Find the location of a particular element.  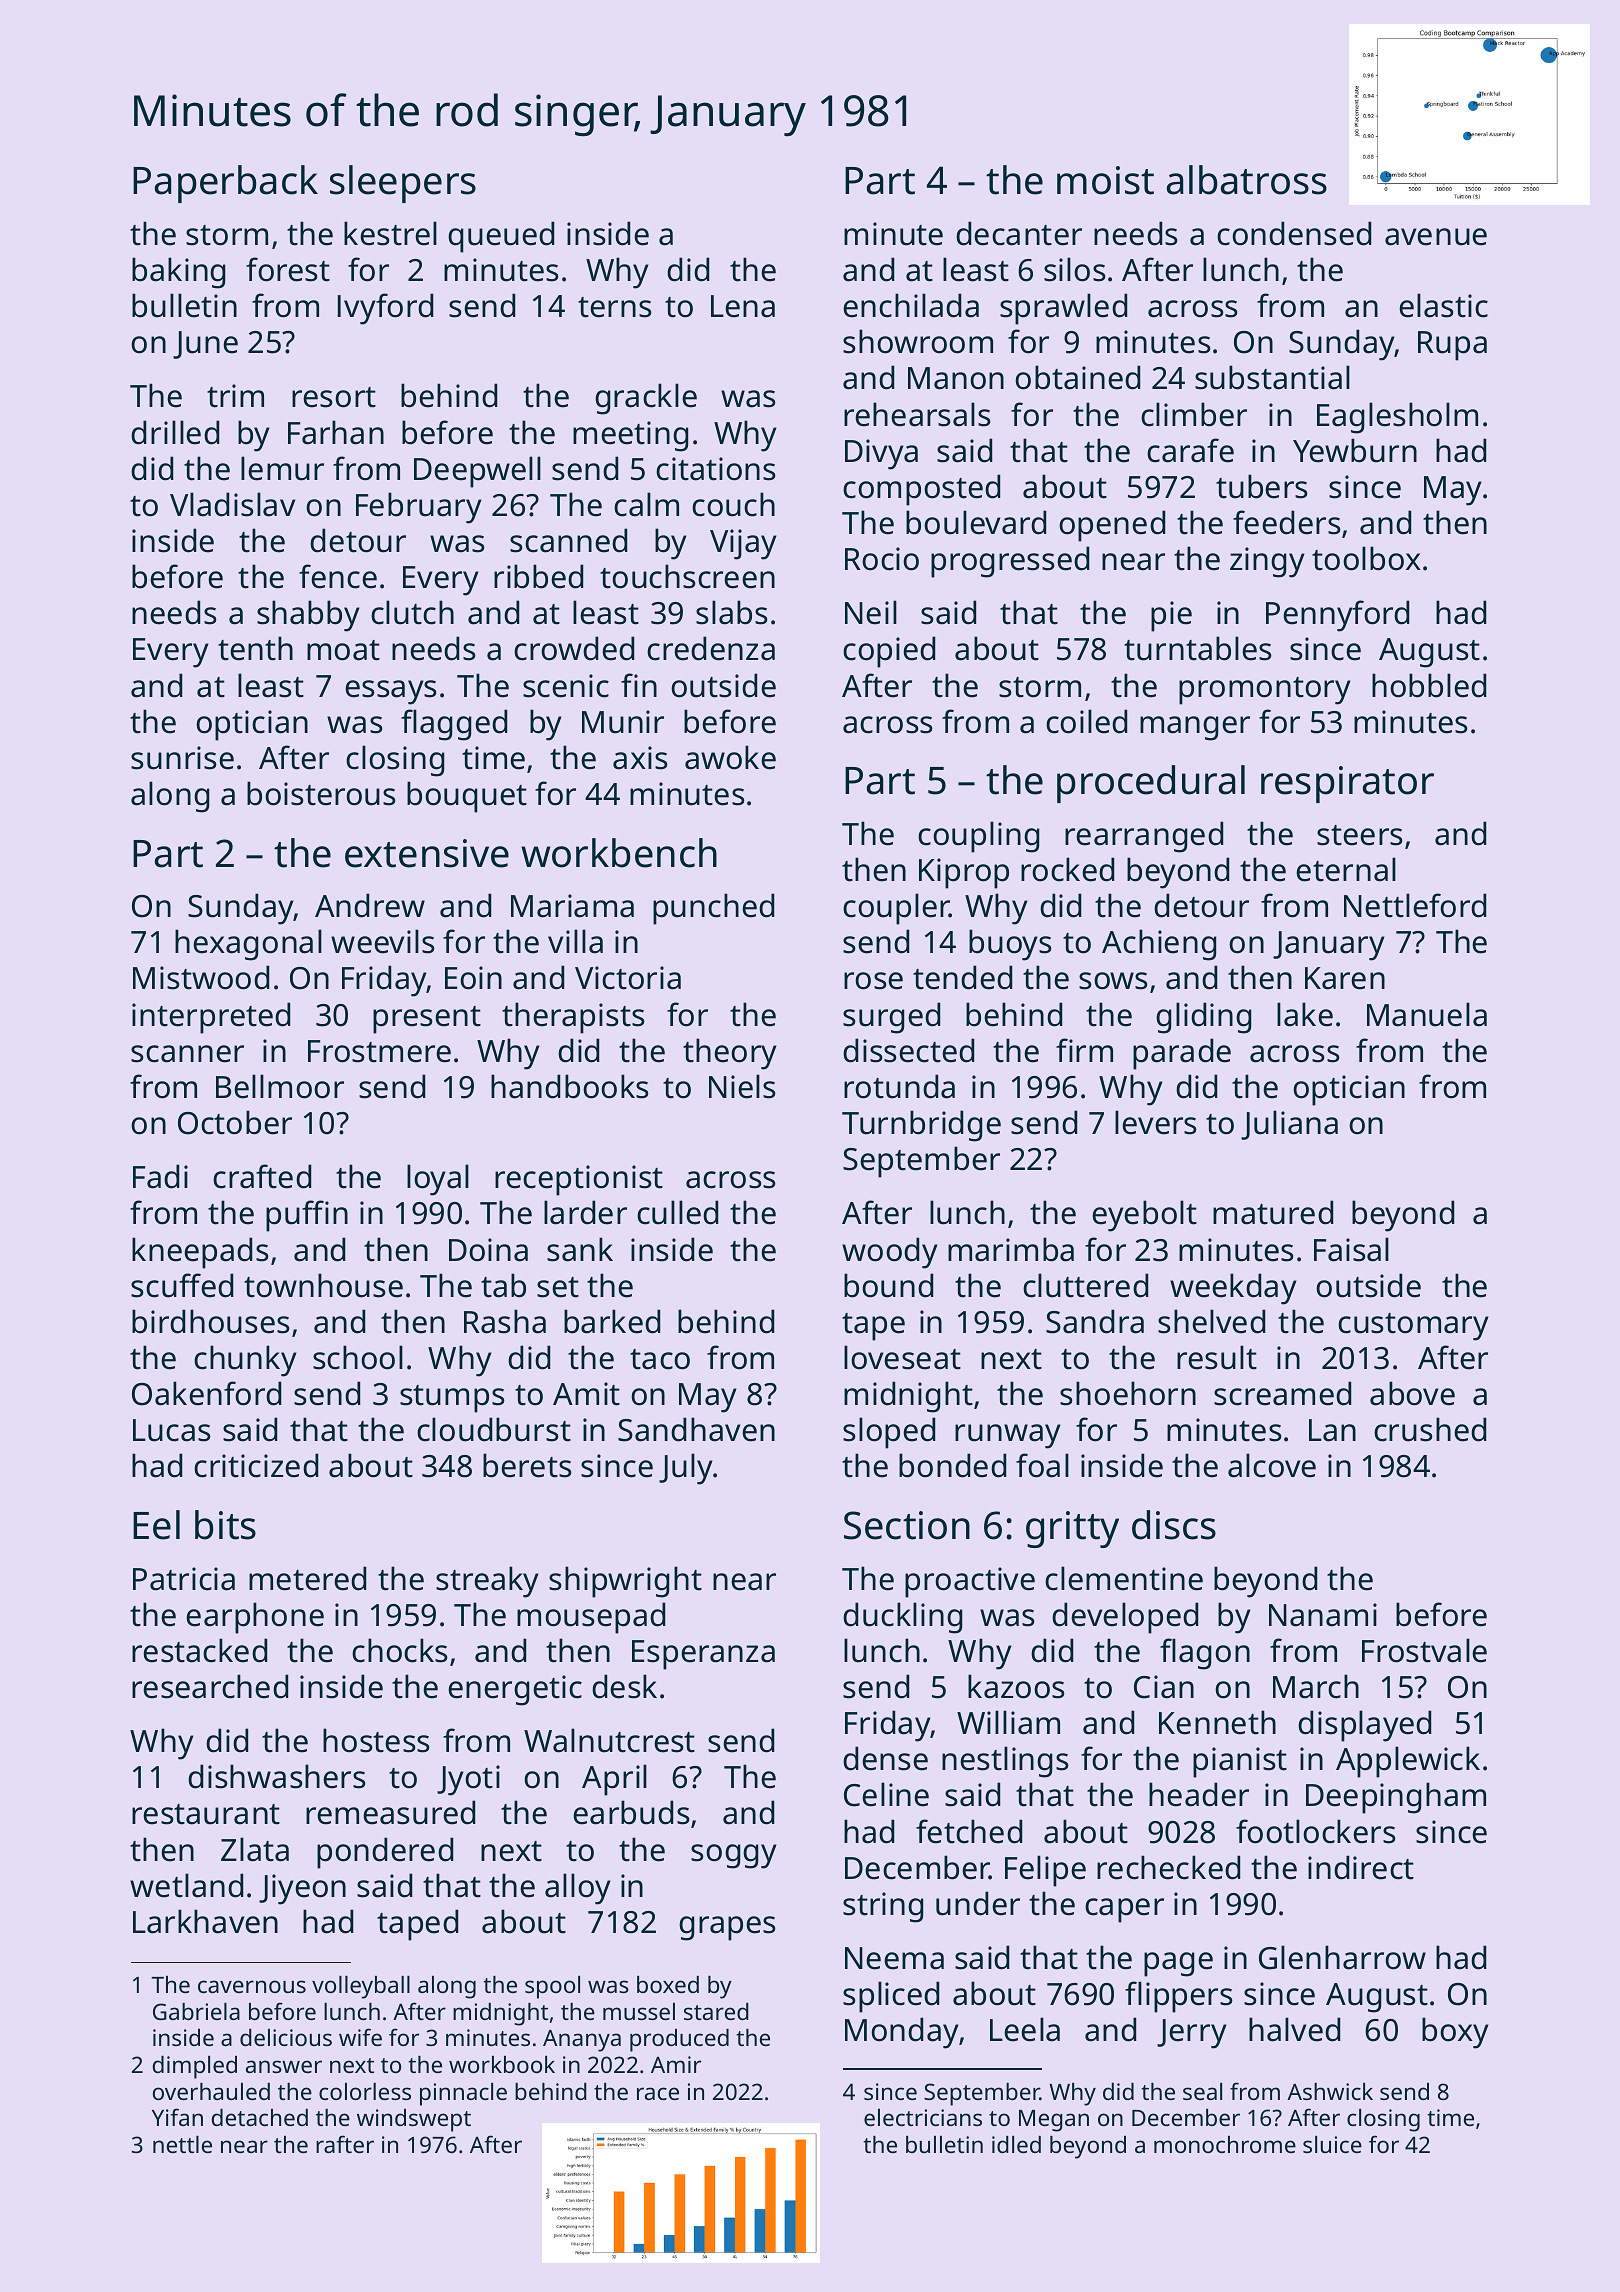

earbuds is located at coordinates (631, 1812).
